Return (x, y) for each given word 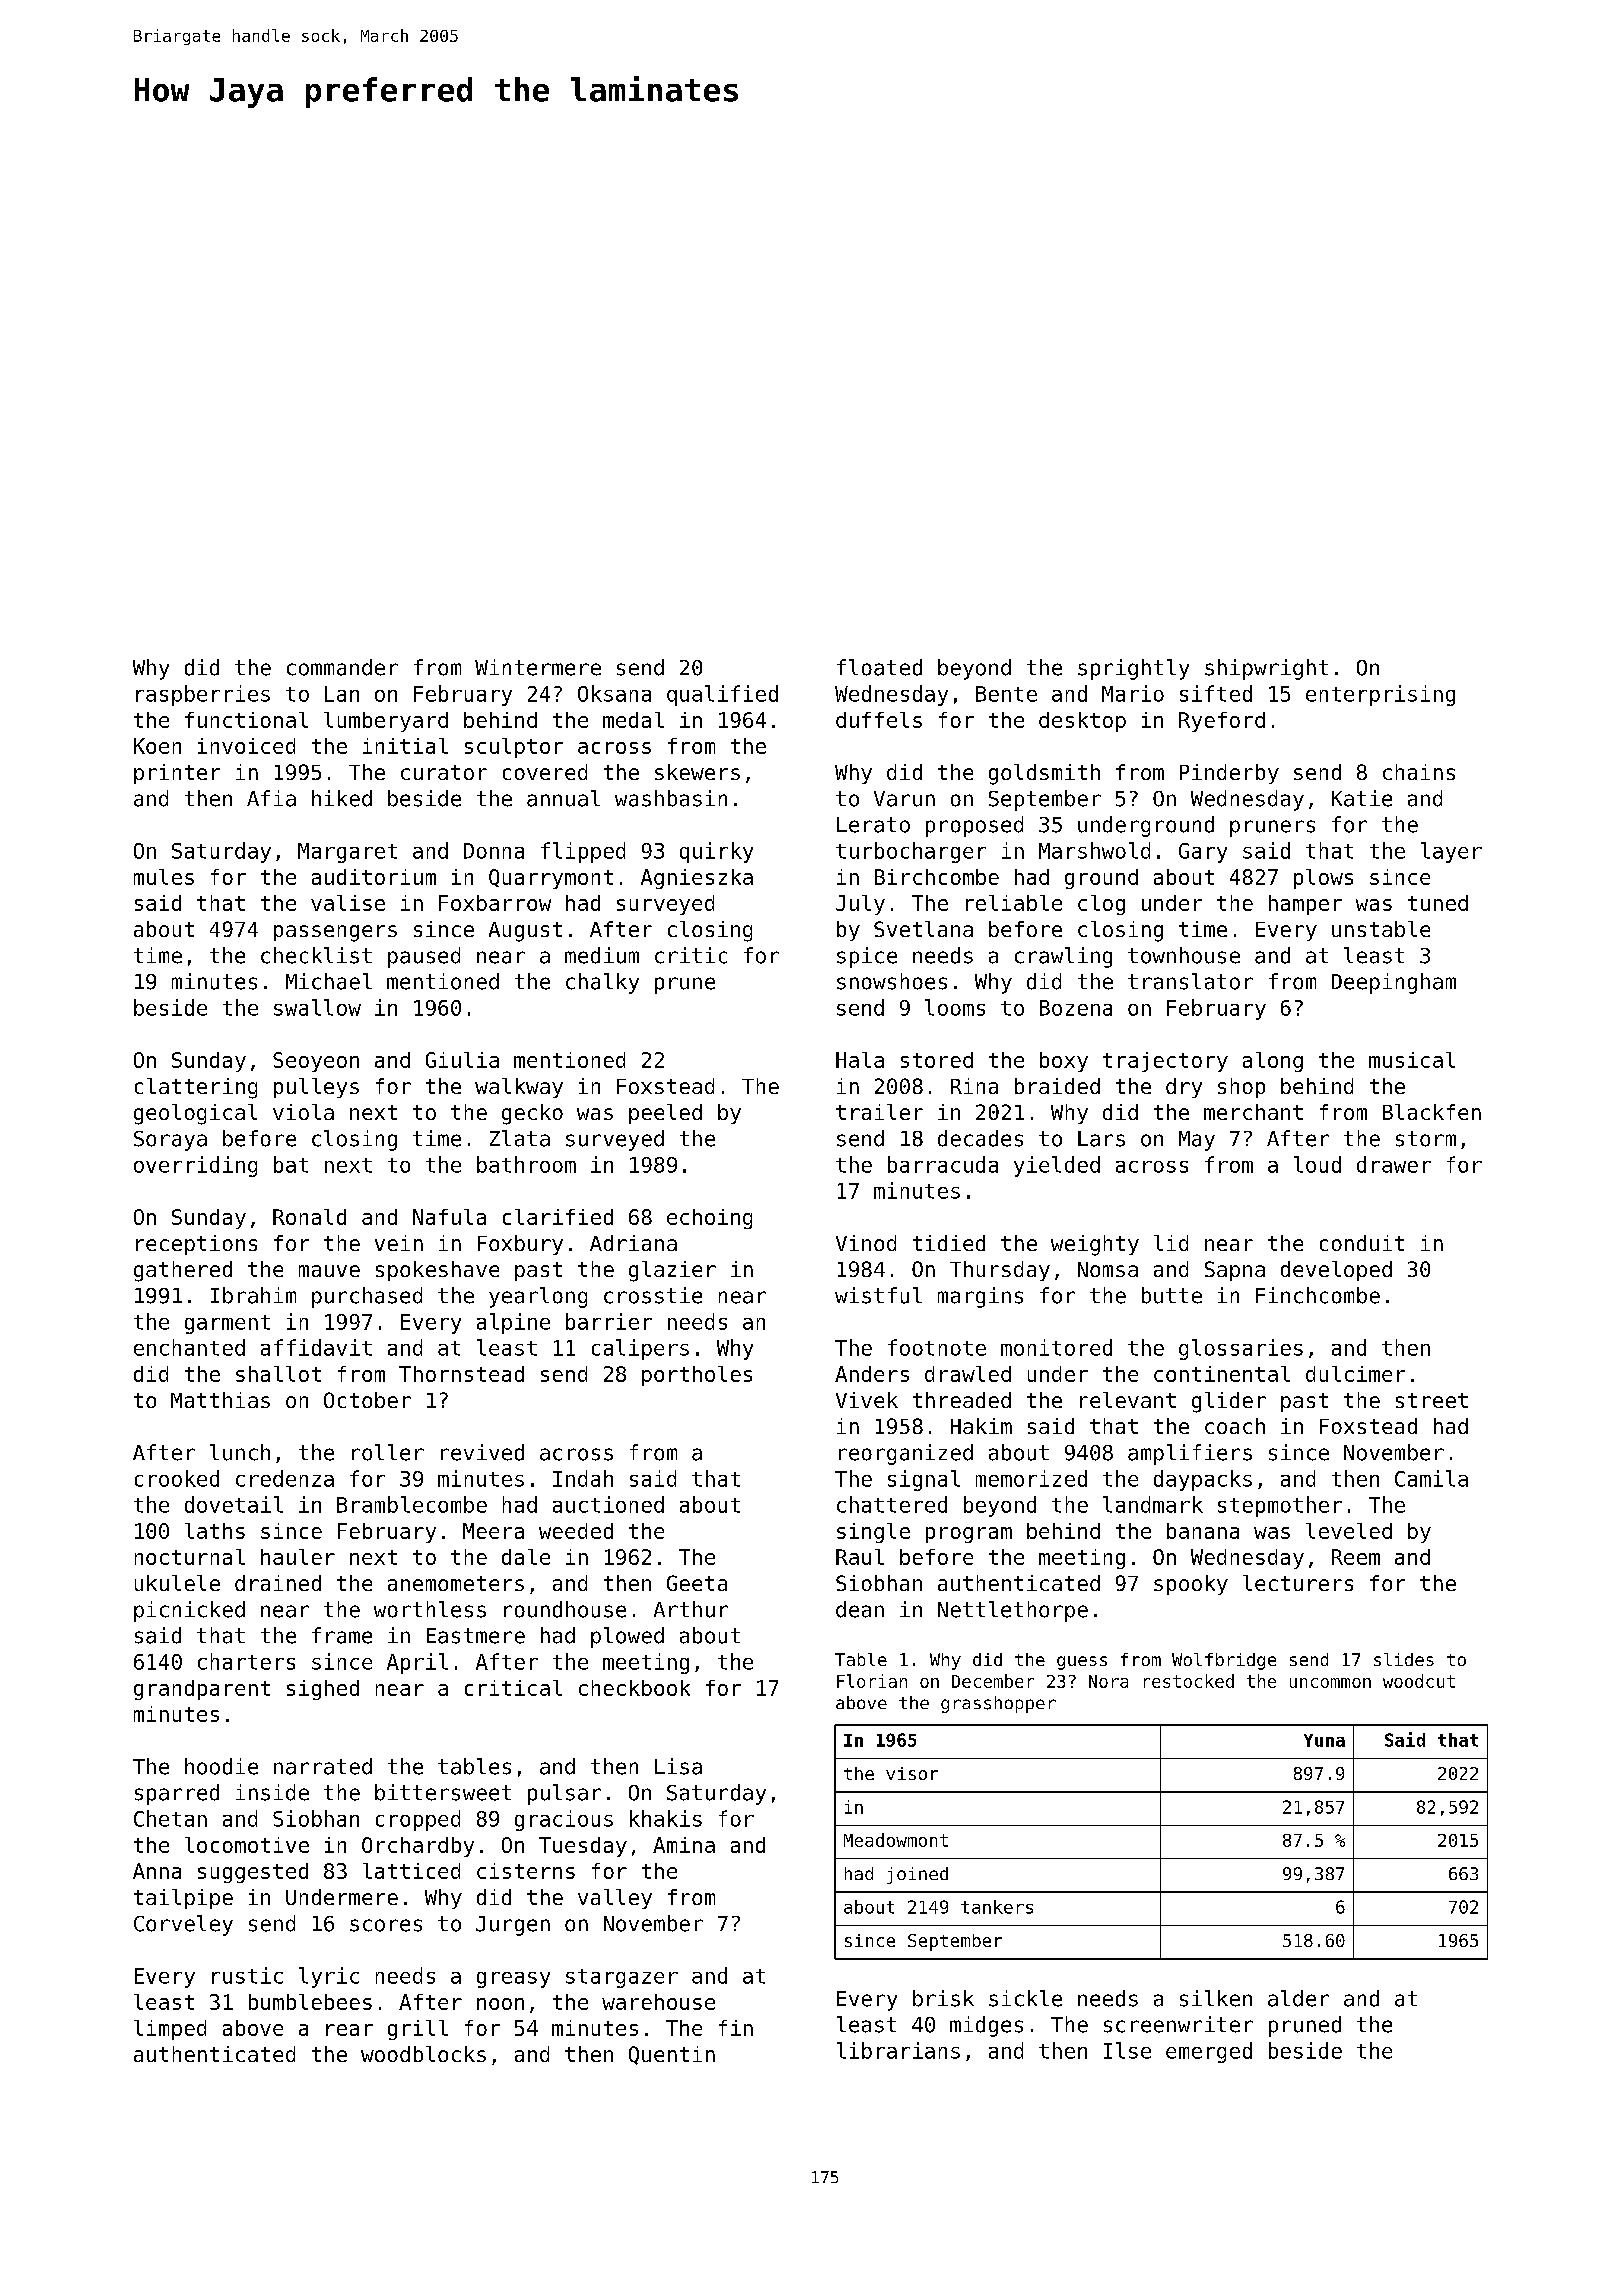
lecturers (1298, 1583)
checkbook (634, 1688)
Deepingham (1394, 983)
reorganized (906, 1454)
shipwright (1266, 669)
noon (500, 2004)
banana (1203, 1531)
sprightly (1133, 669)
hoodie (221, 1766)
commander (342, 667)
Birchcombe (937, 877)
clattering (196, 1088)
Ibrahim (253, 1295)
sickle (1025, 1998)
